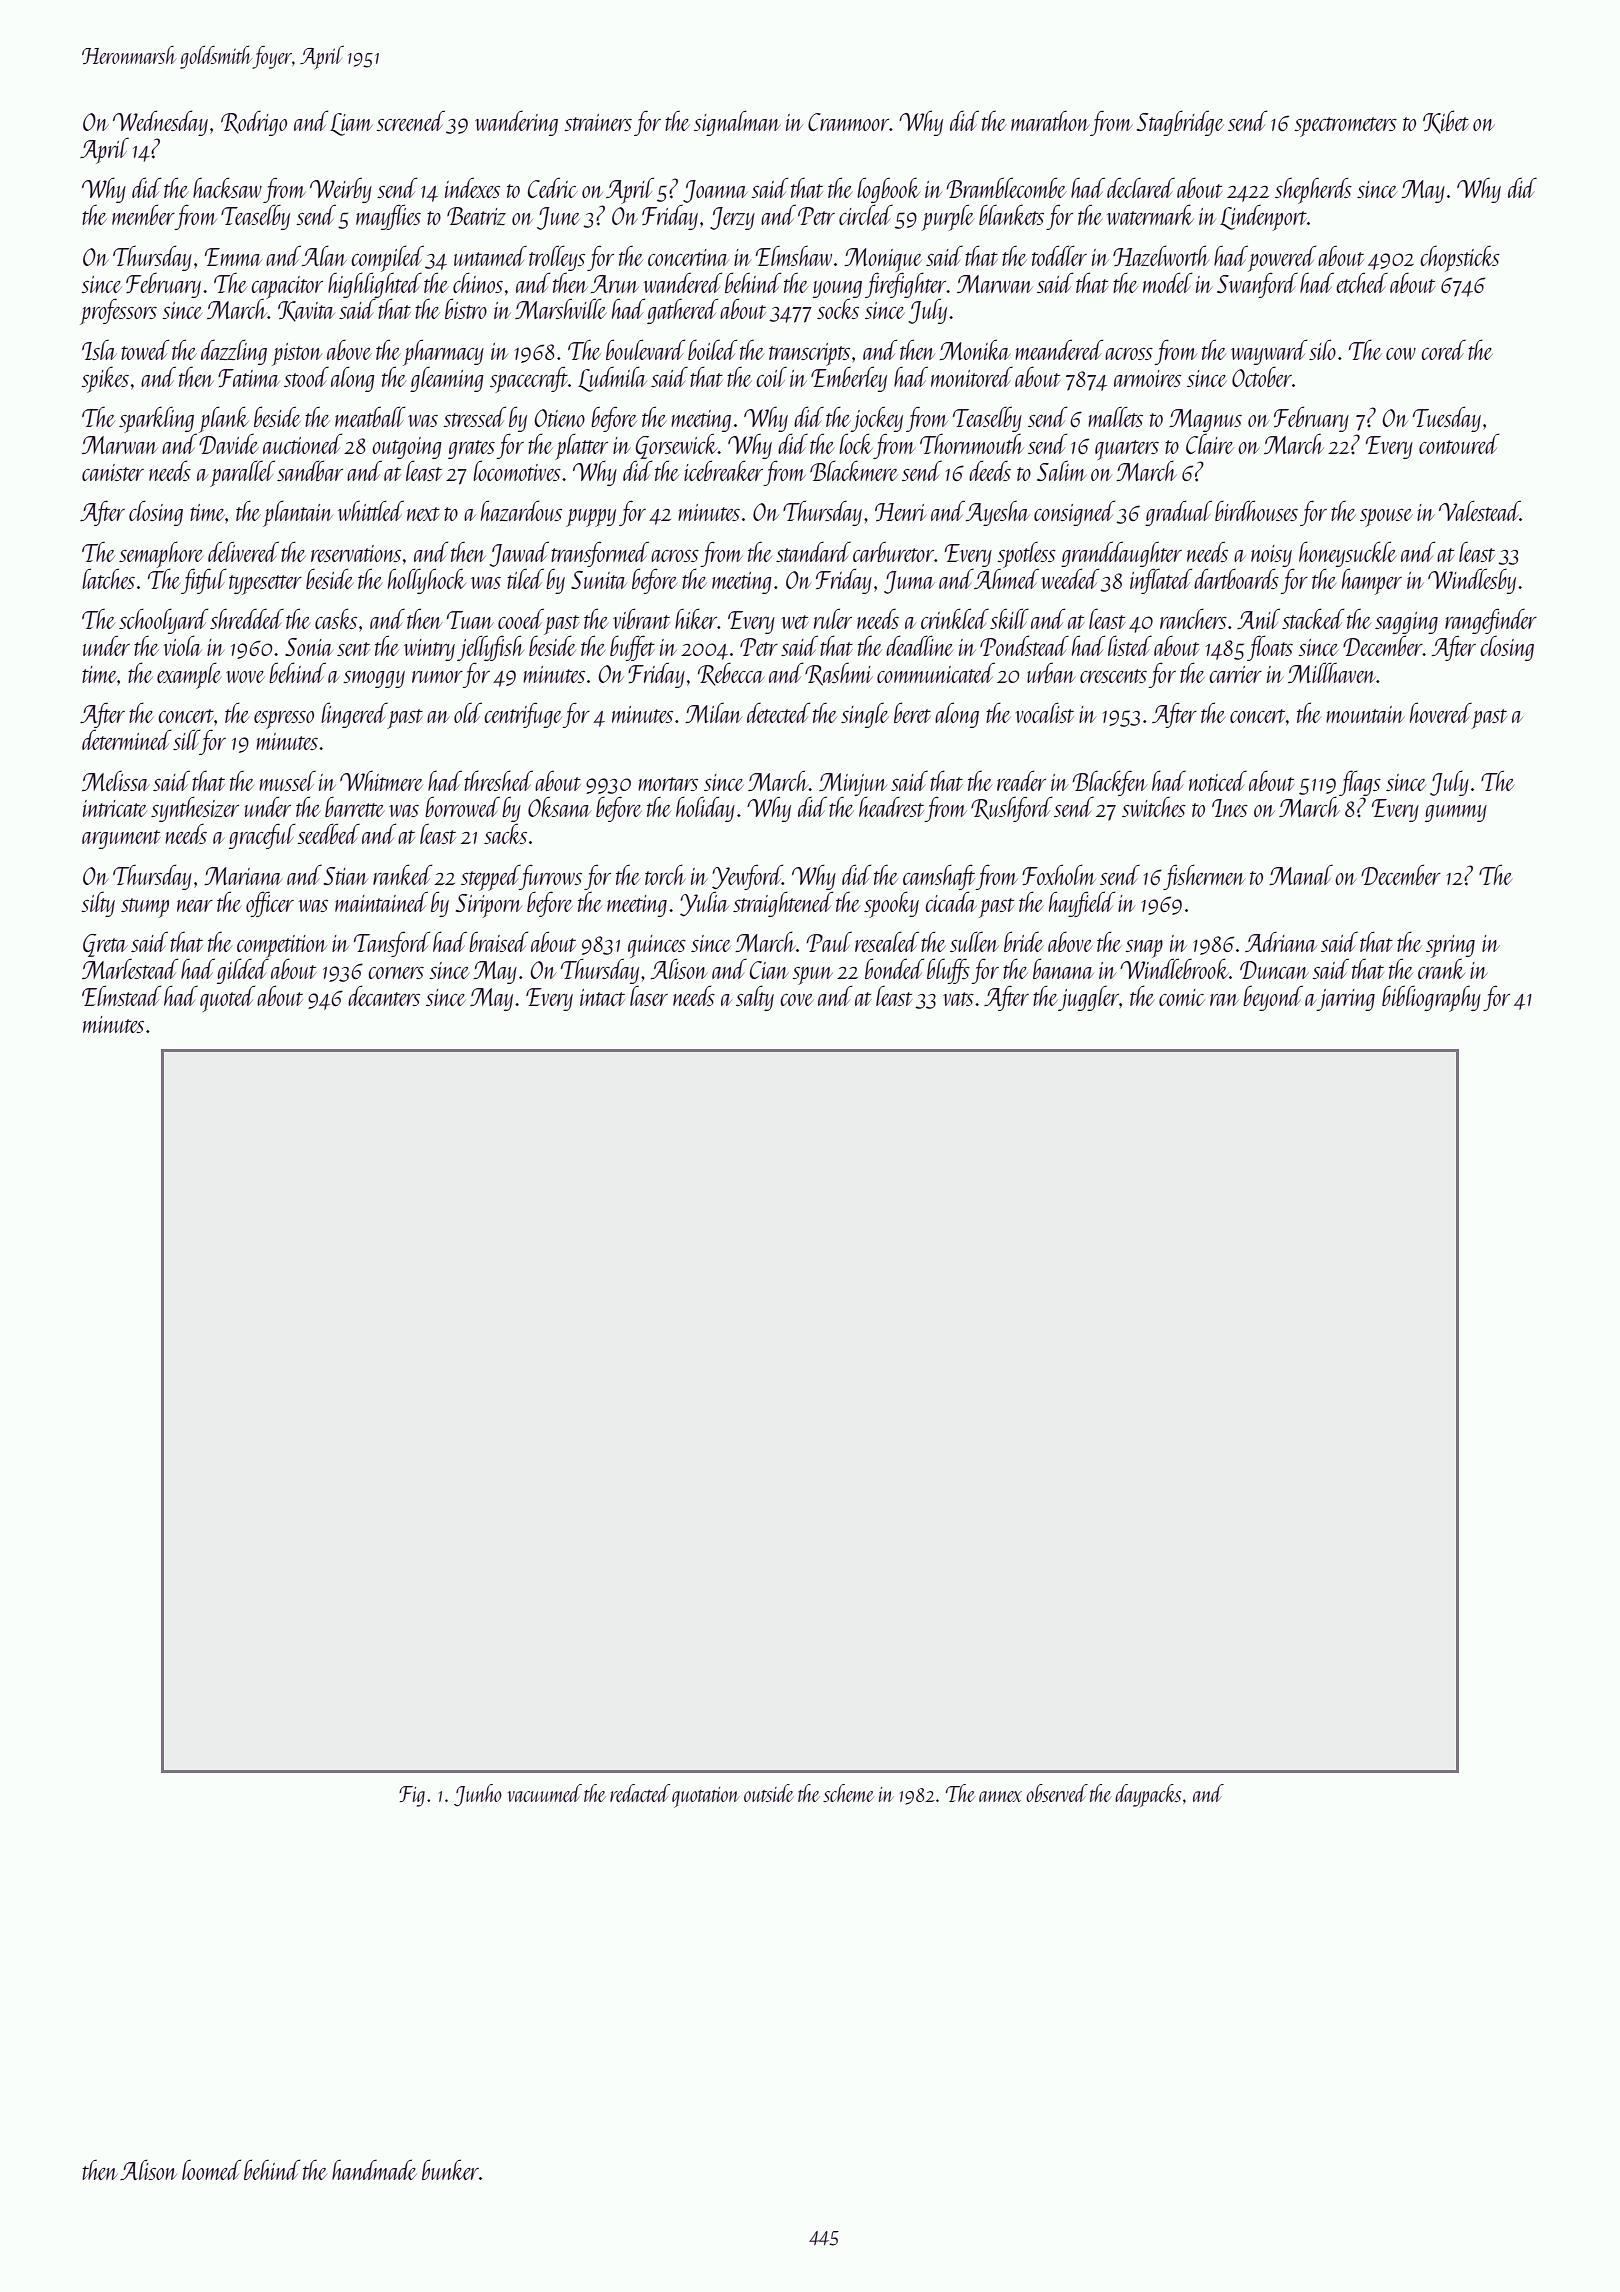 Image resolution: width=1620 pixels, height=2292 pixels. Describe the element at coordinates (1431, 998) in the document. I see `bibliography` at that location.
